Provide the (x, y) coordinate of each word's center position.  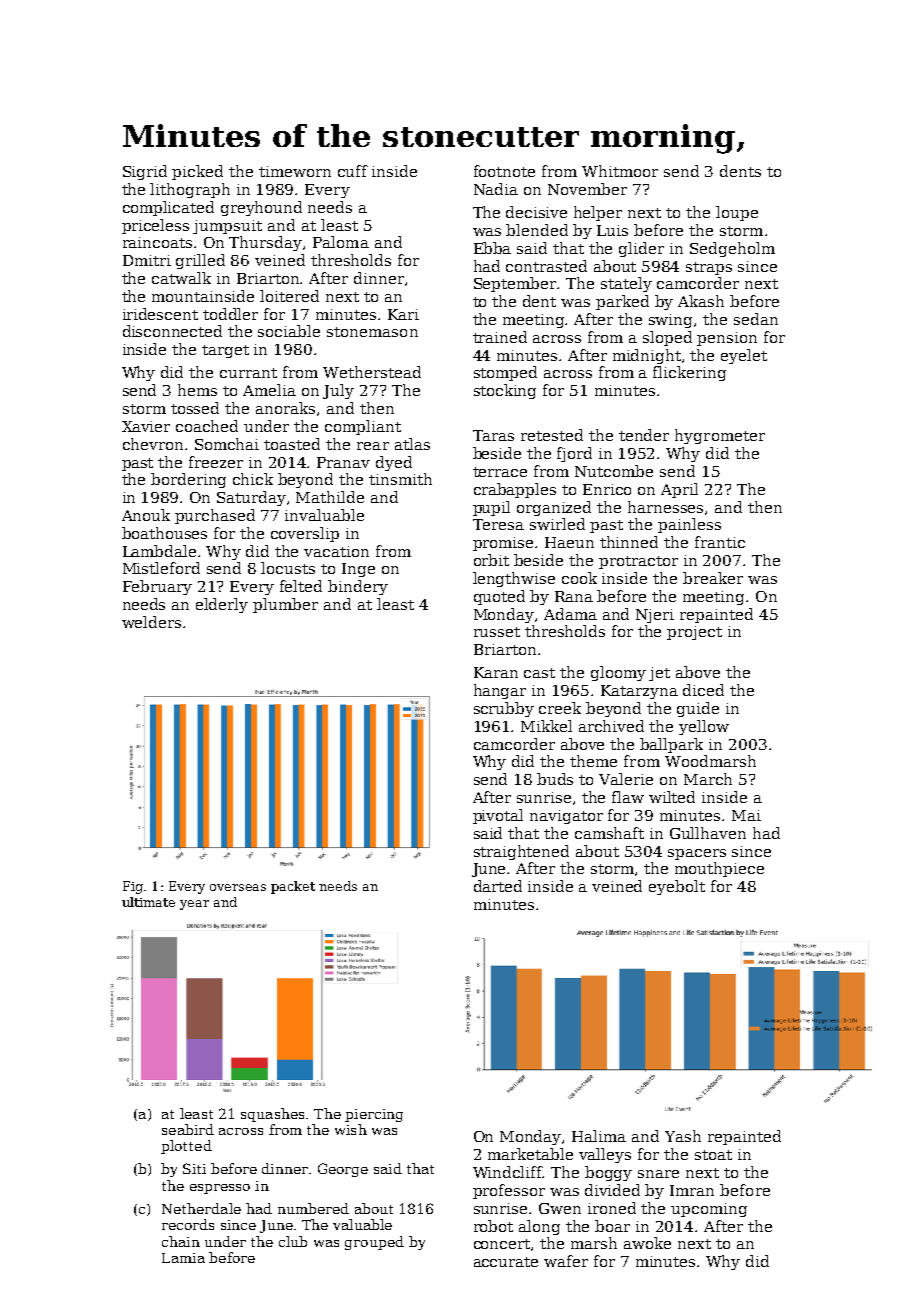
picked (197, 172)
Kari (403, 314)
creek (560, 708)
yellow (704, 727)
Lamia (183, 1258)
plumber (285, 605)
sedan (756, 319)
